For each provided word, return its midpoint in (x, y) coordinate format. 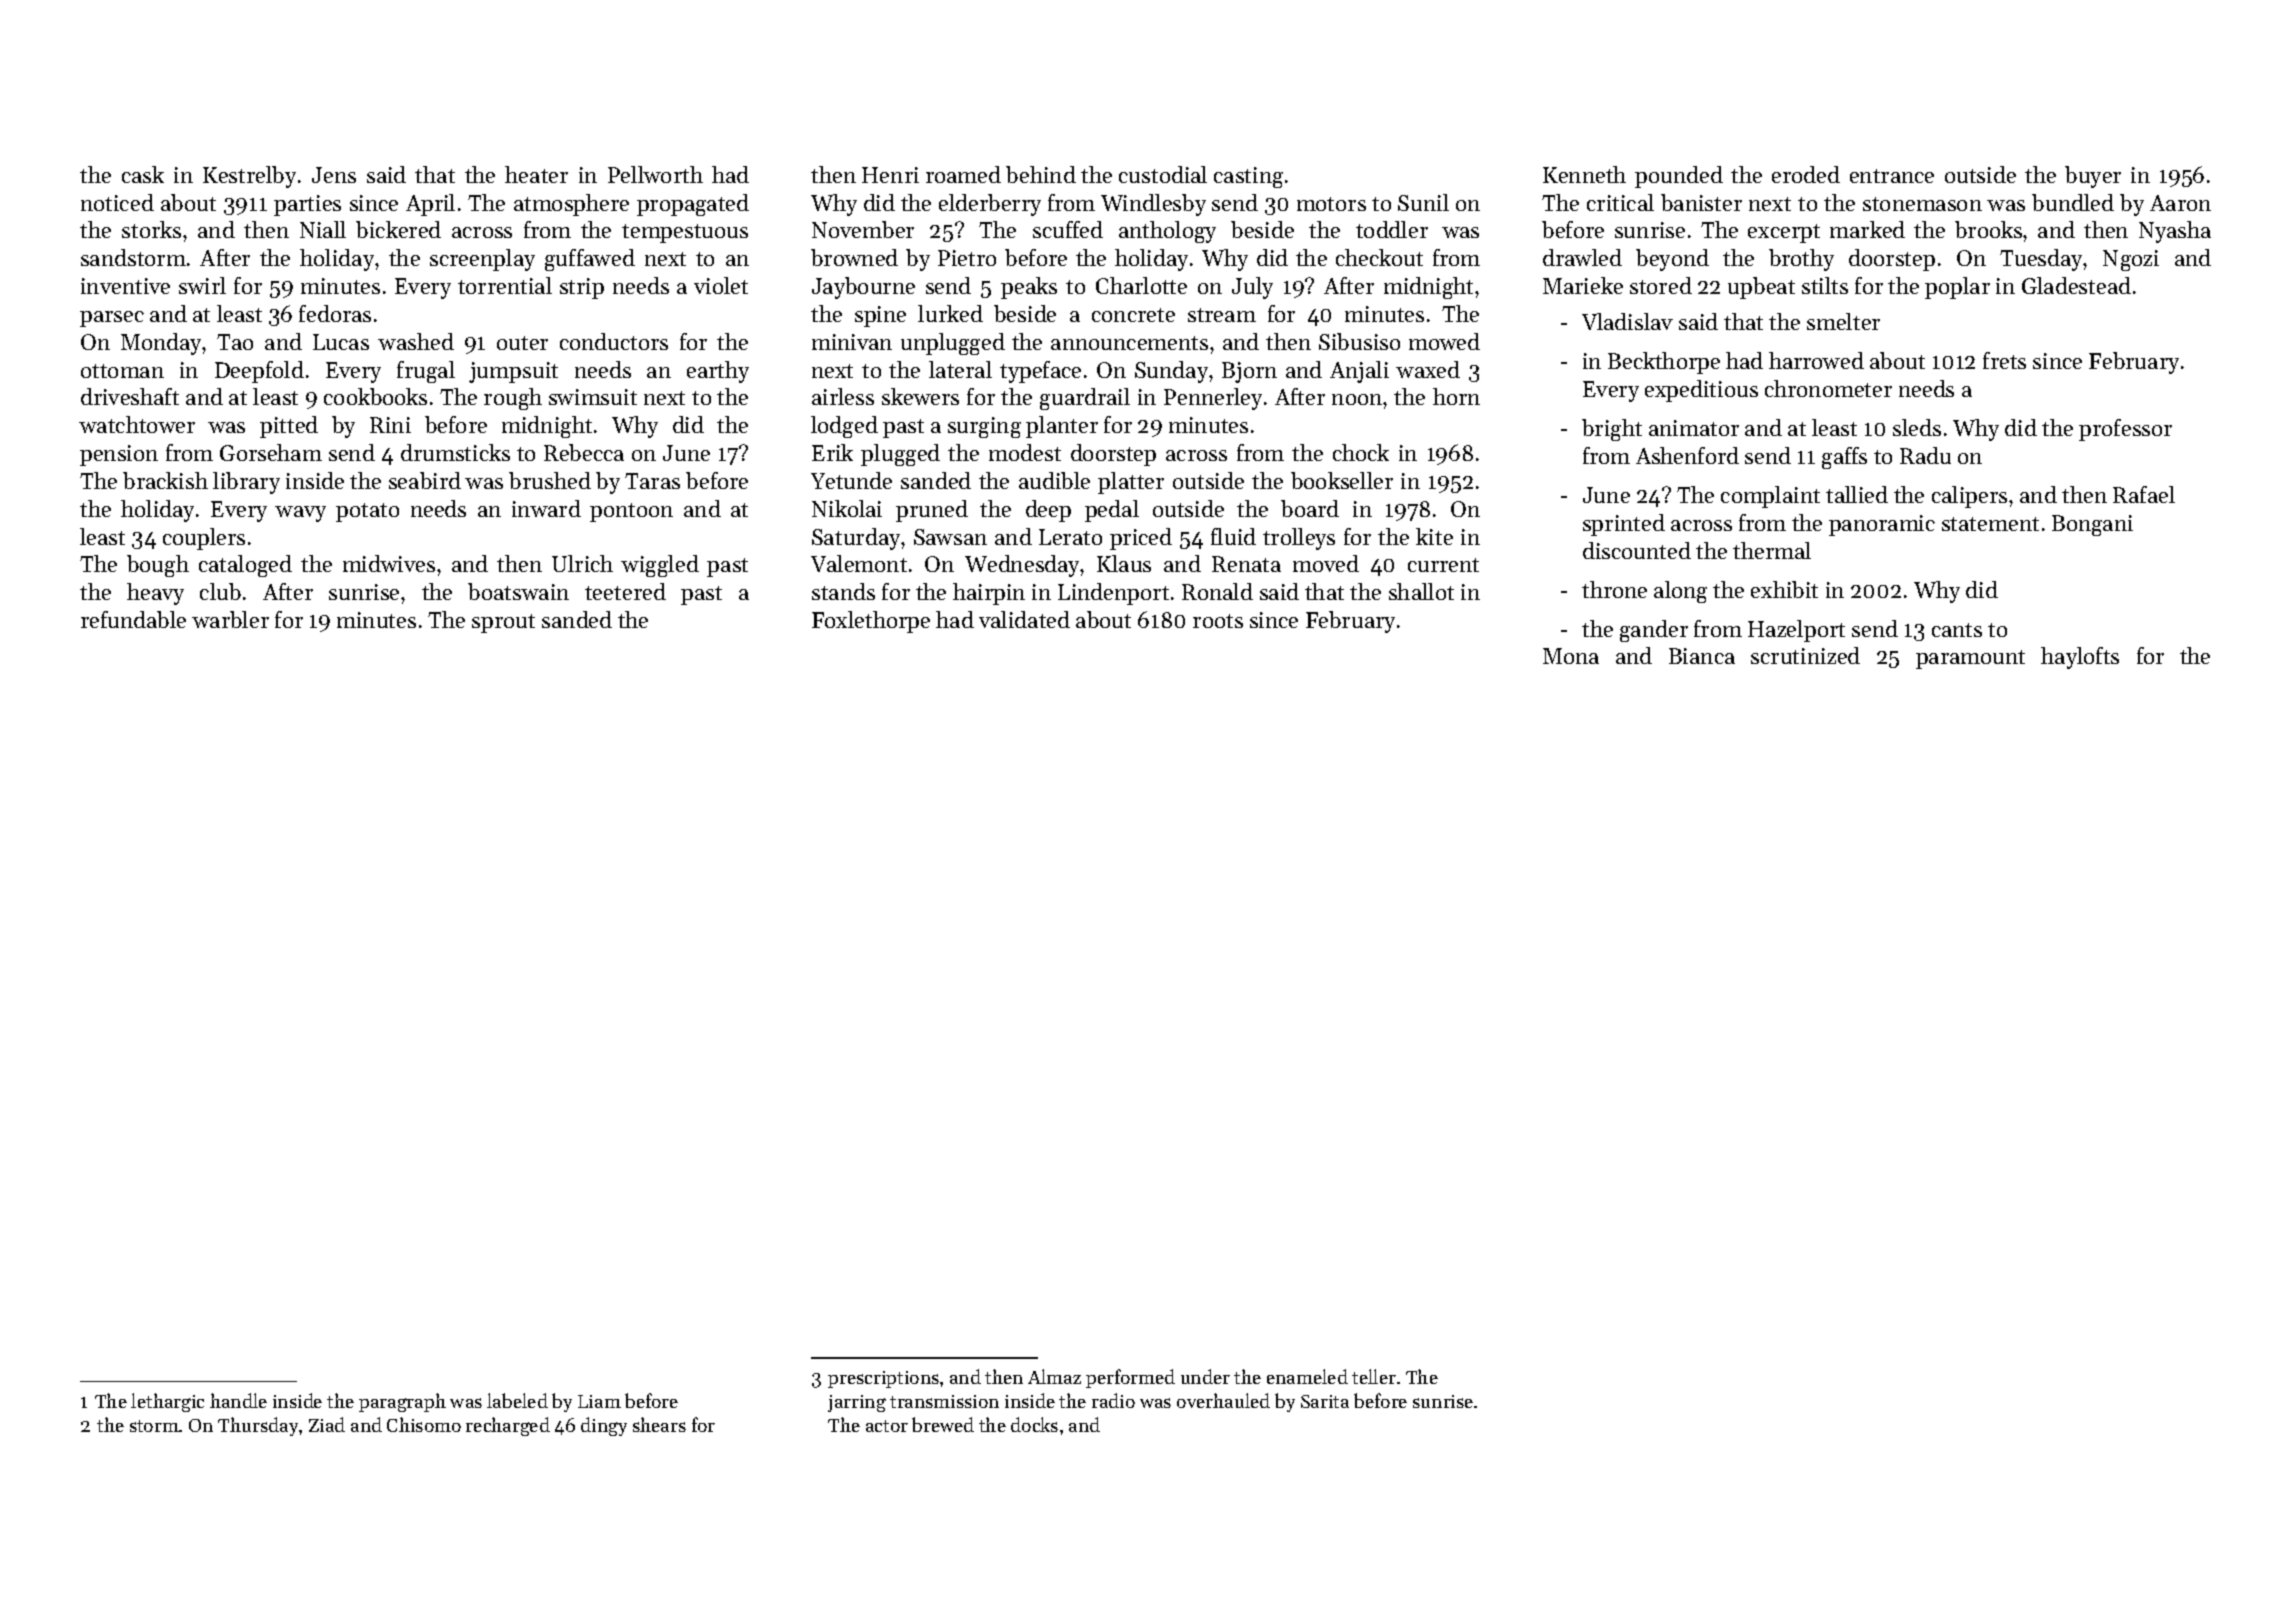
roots (1218, 621)
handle (238, 1400)
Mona (1571, 656)
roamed (963, 174)
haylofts (2080, 658)
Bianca (1702, 656)
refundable (133, 619)
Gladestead (2076, 285)
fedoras (335, 313)
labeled (517, 1400)
